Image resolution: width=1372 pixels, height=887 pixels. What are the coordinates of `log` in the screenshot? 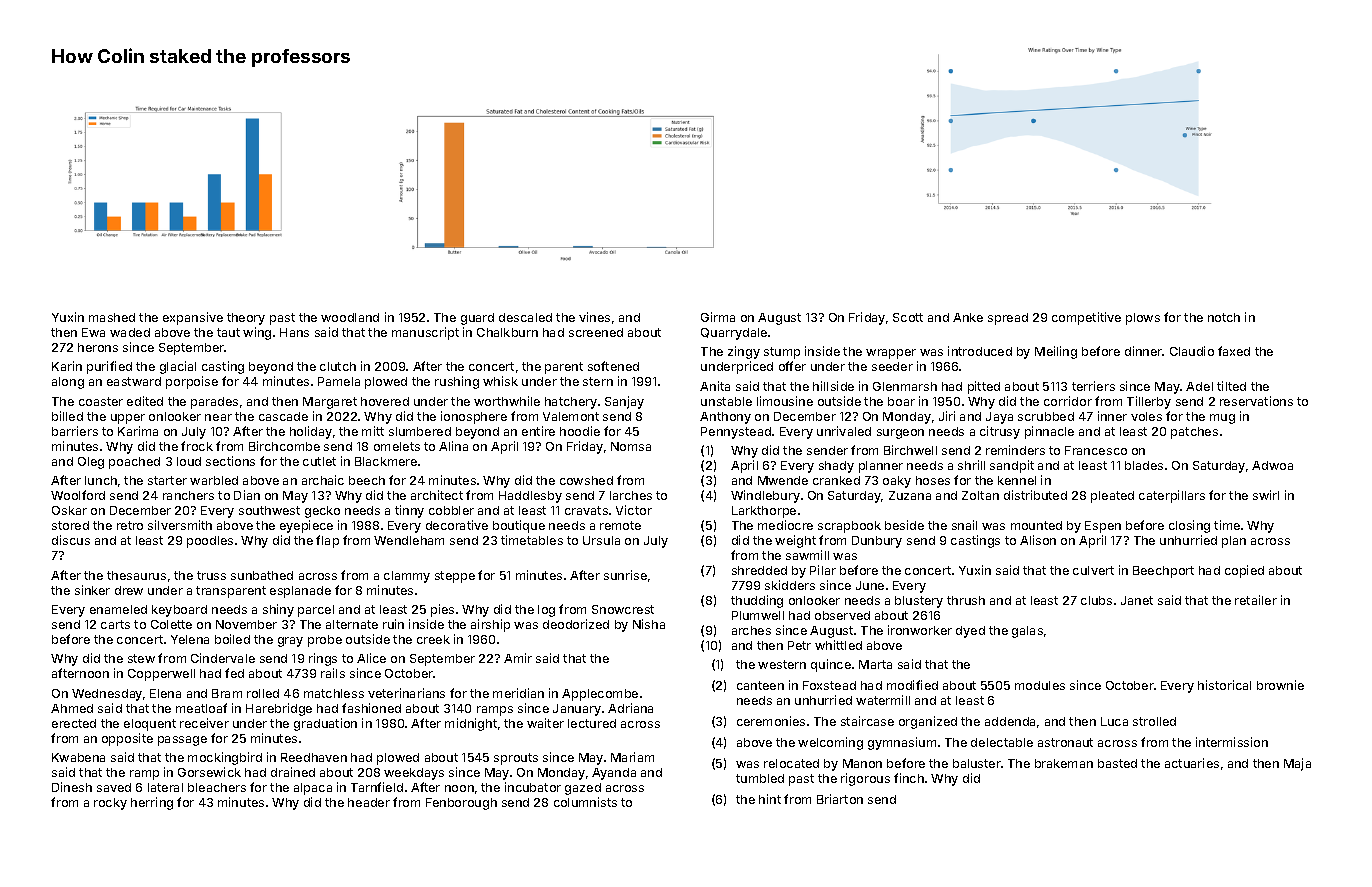 It's located at (546, 611).
